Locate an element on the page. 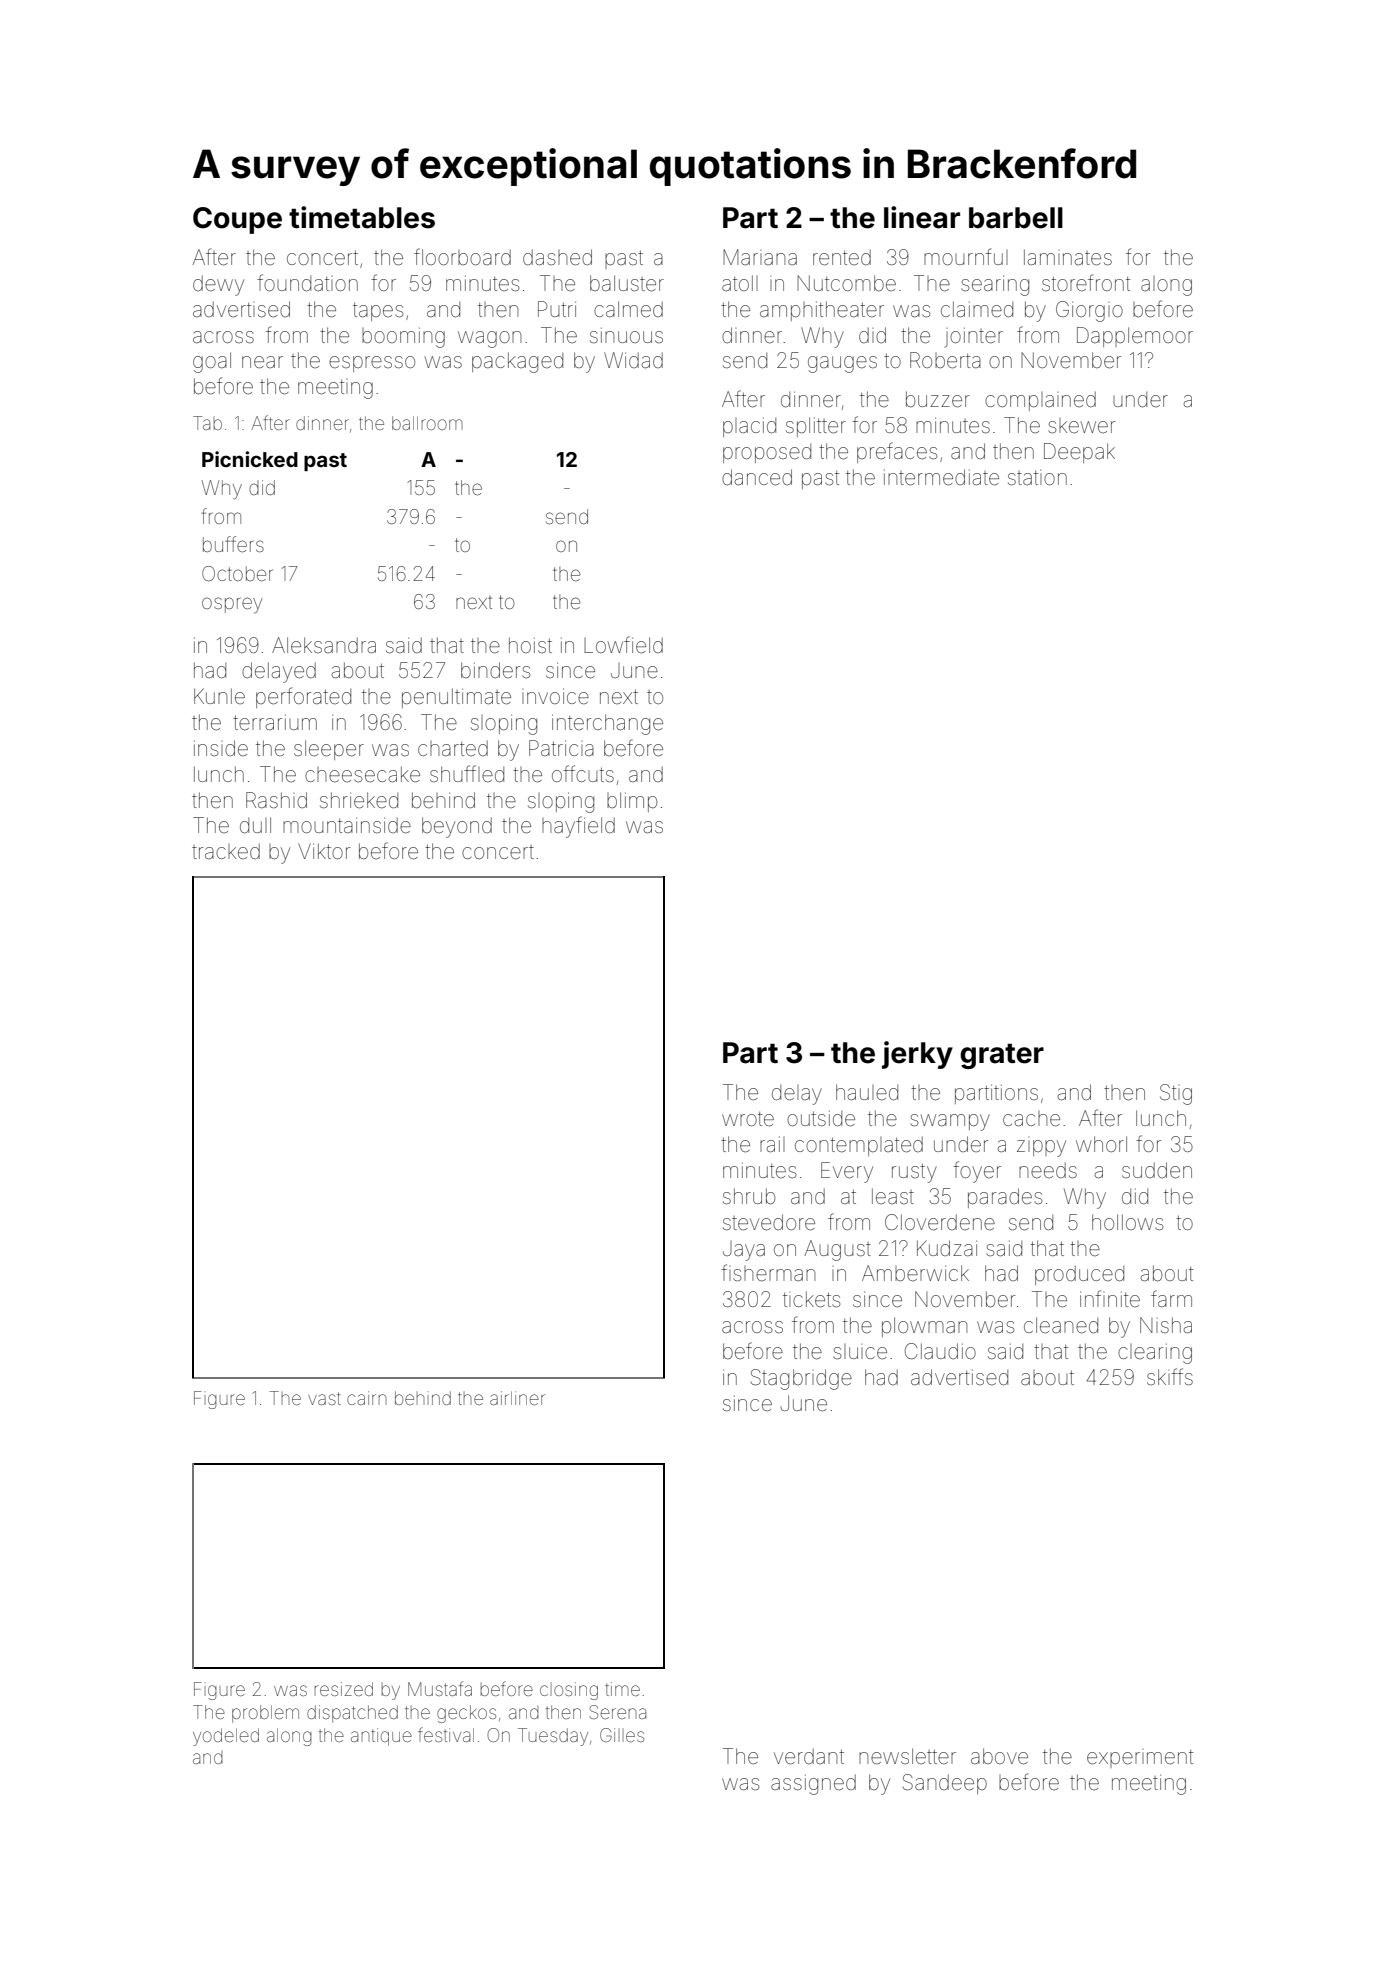 This page has width=1386, height=1969. shrub is located at coordinates (749, 1196).
